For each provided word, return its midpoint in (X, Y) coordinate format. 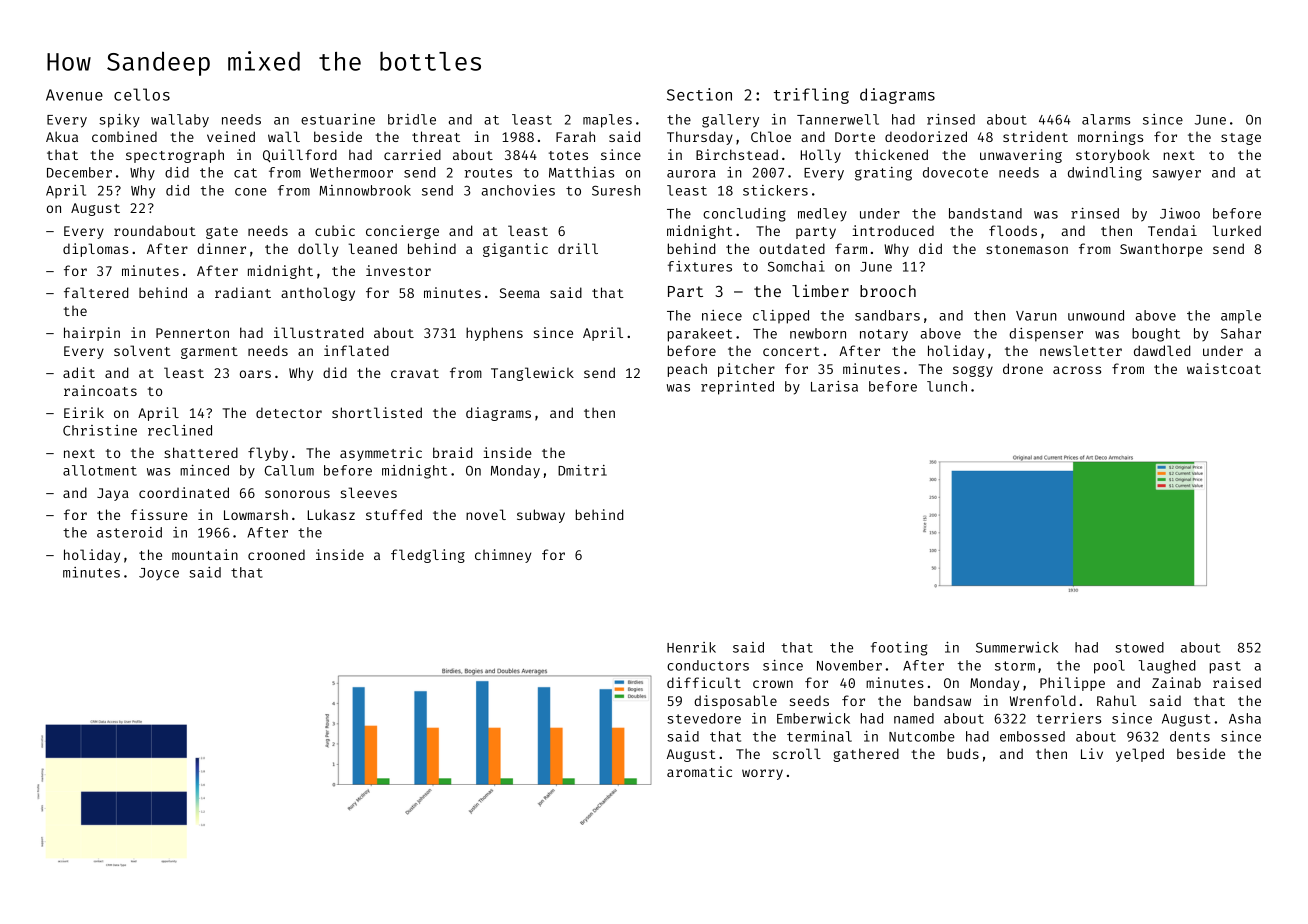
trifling (811, 96)
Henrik (691, 647)
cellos (142, 94)
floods (1013, 230)
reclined (180, 430)
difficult (704, 682)
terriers (1068, 718)
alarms (1106, 119)
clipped (781, 317)
